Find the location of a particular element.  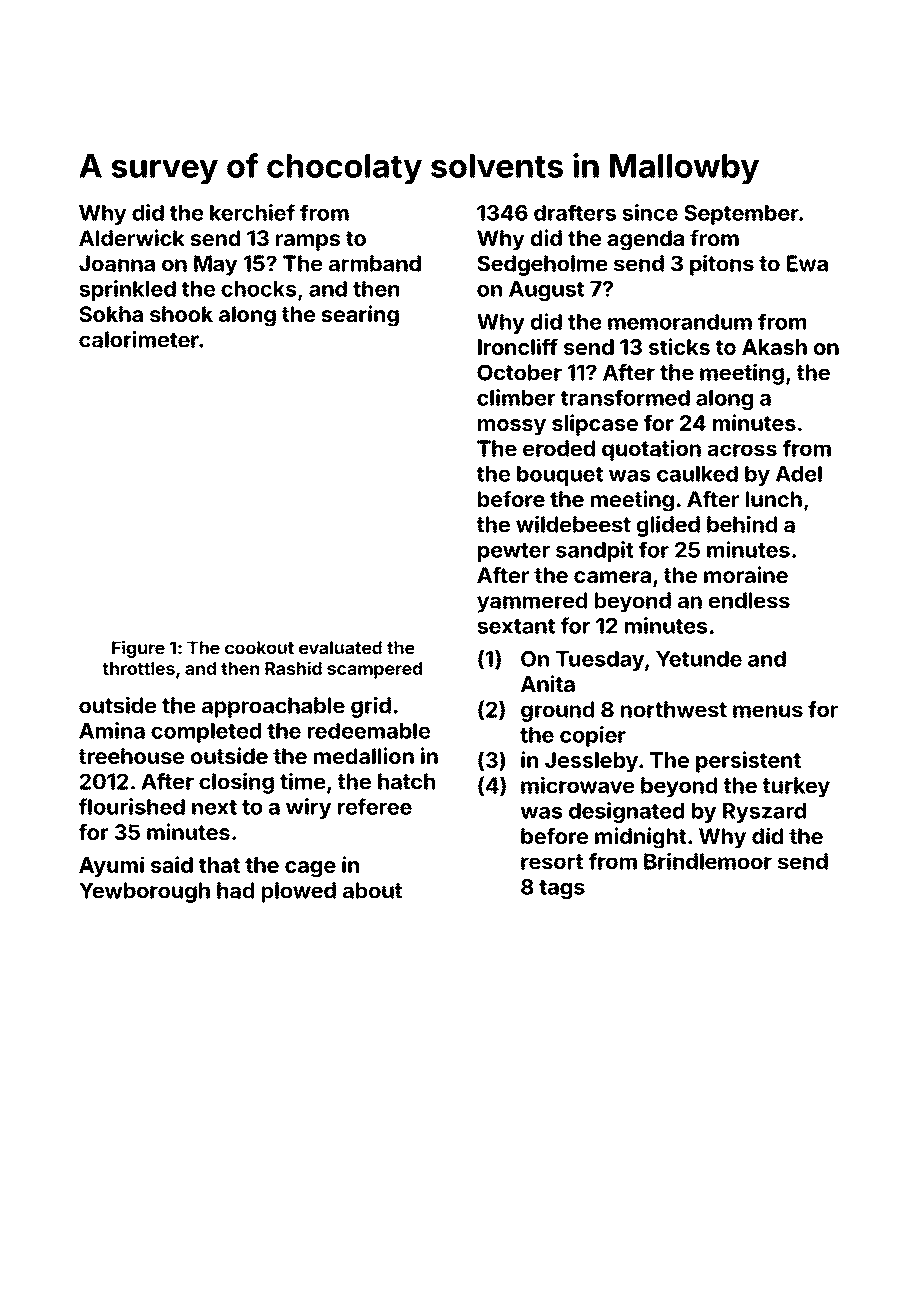

bouquet is located at coordinates (560, 476).
